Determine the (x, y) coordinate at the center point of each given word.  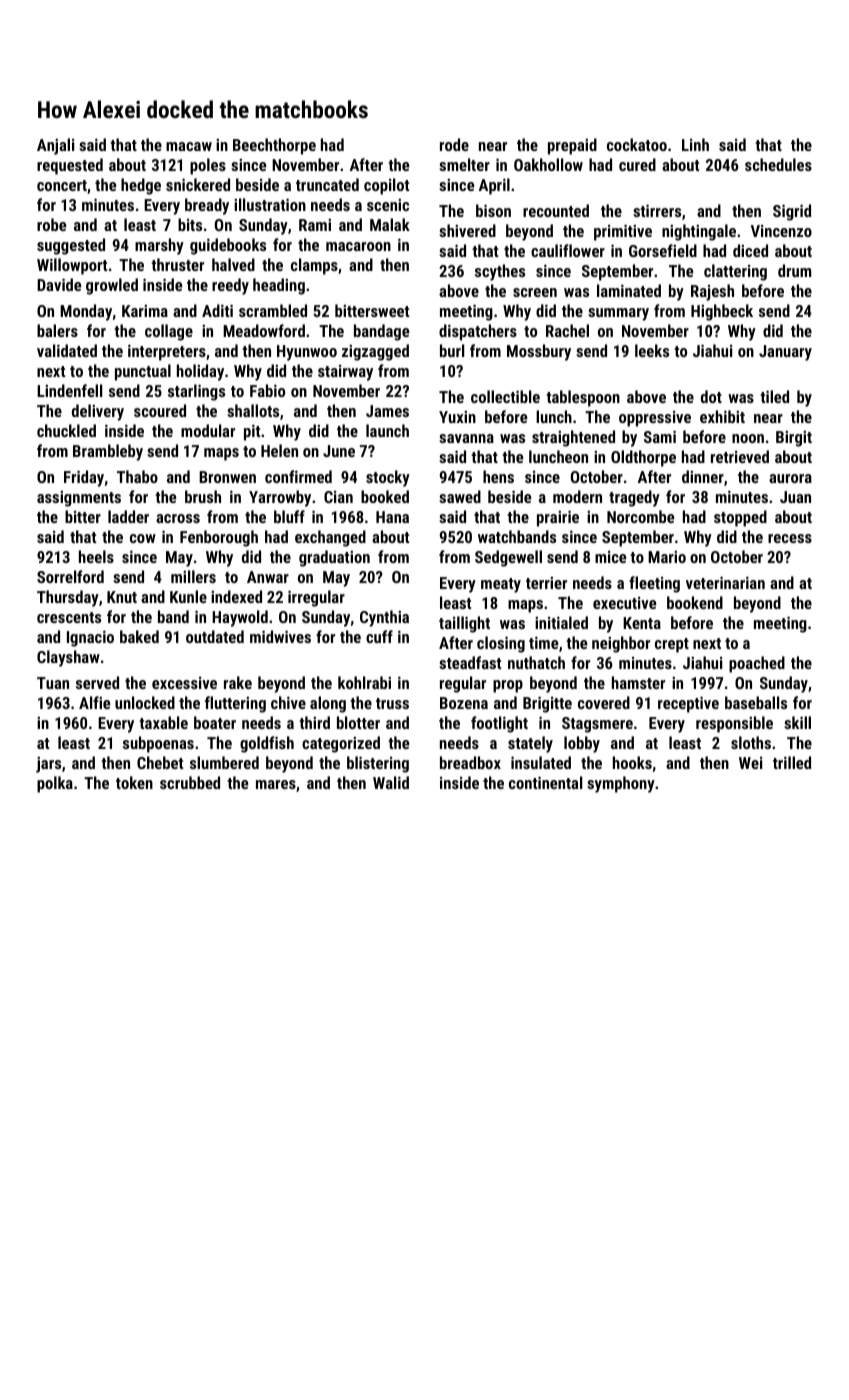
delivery (98, 412)
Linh (695, 144)
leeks (652, 350)
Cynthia (384, 618)
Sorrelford (70, 576)
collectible (505, 396)
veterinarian (725, 582)
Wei (750, 763)
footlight (499, 724)
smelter (464, 164)
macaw (189, 146)
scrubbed (190, 782)
